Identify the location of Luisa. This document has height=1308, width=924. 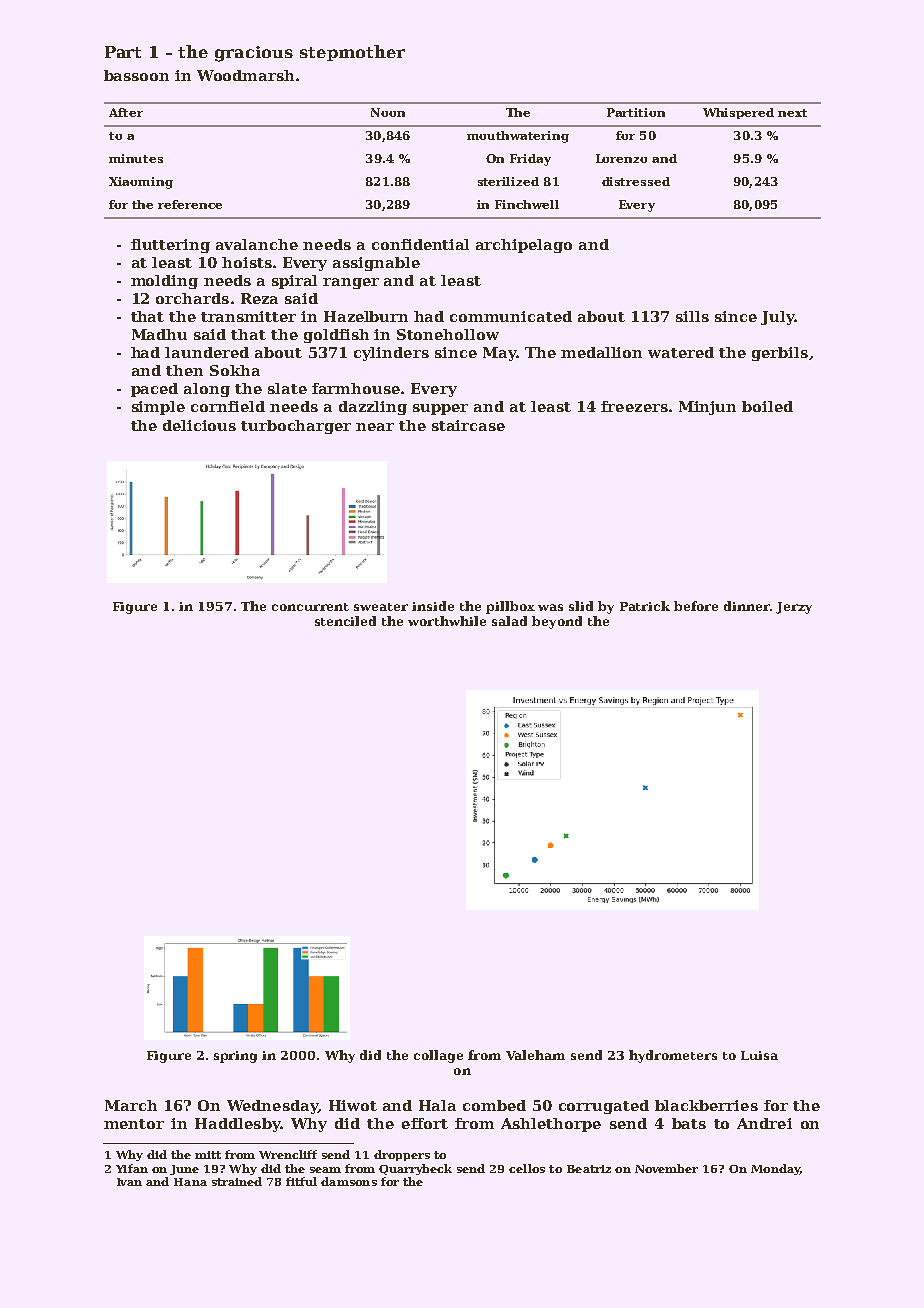
(759, 1055).
